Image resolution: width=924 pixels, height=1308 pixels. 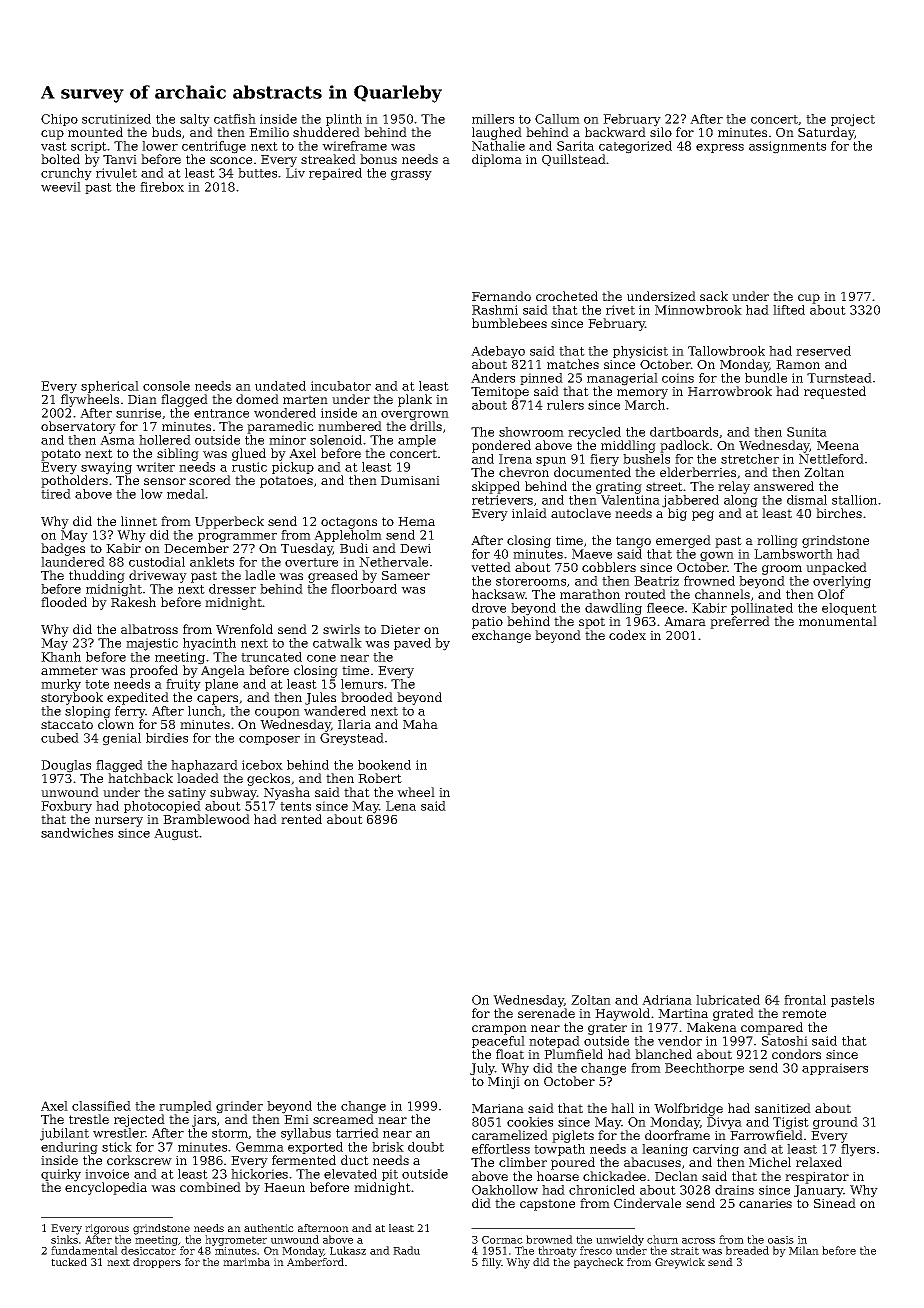 I want to click on Rashmi, so click(x=495, y=310).
